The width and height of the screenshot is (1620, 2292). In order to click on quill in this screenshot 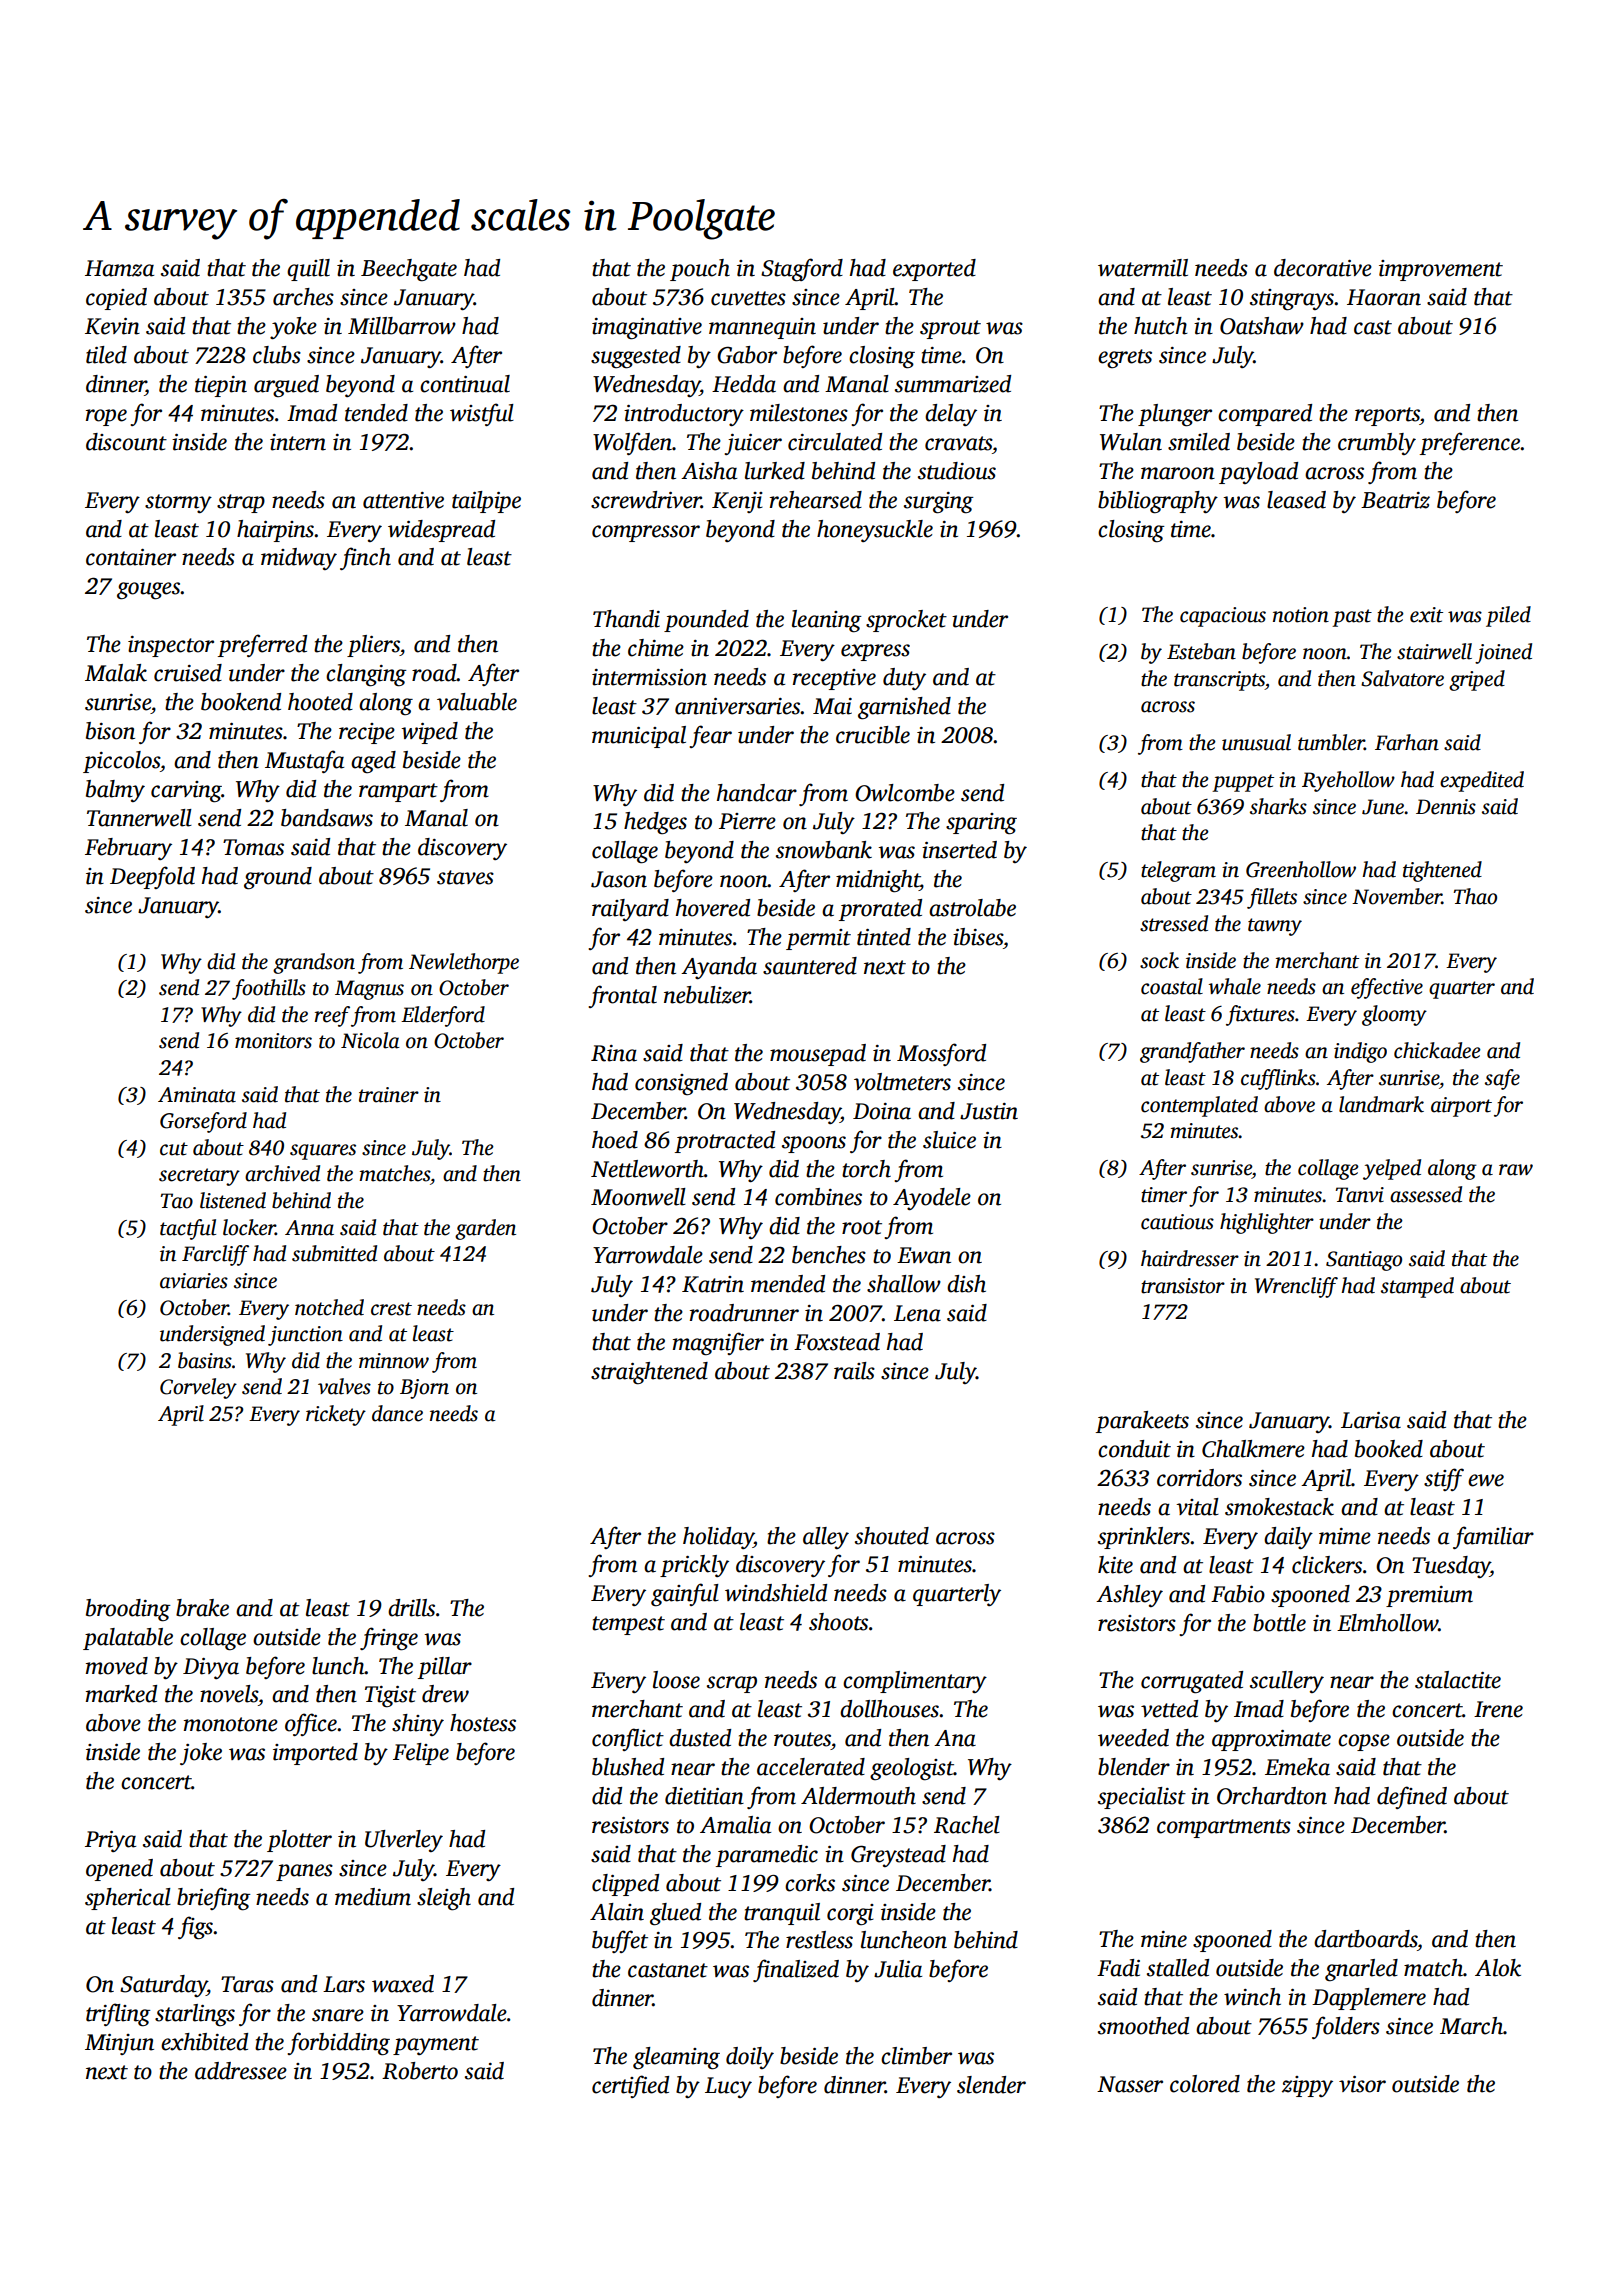, I will do `click(308, 270)`.
